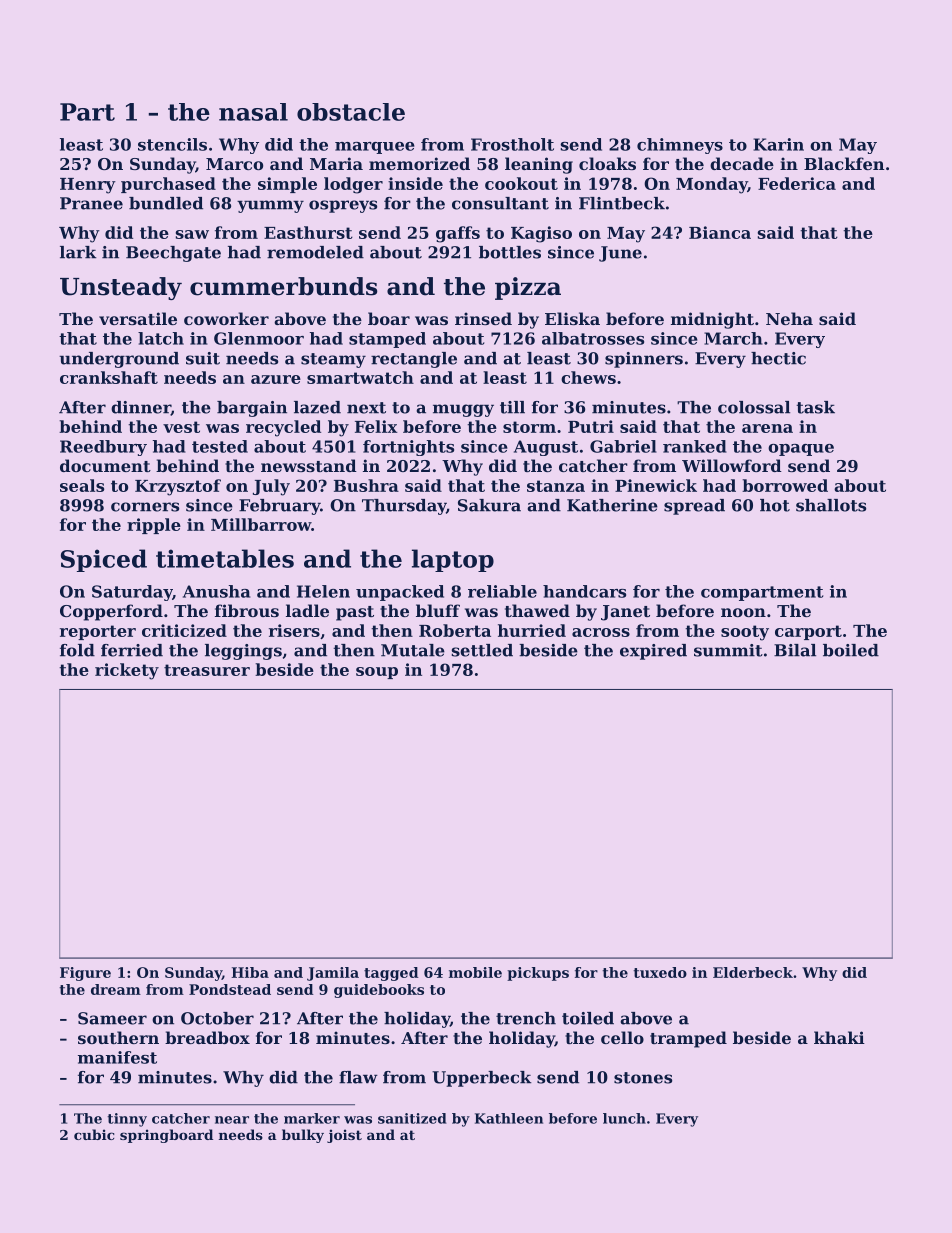 The height and width of the screenshot is (1233, 952). I want to click on cubic, so click(94, 1134).
